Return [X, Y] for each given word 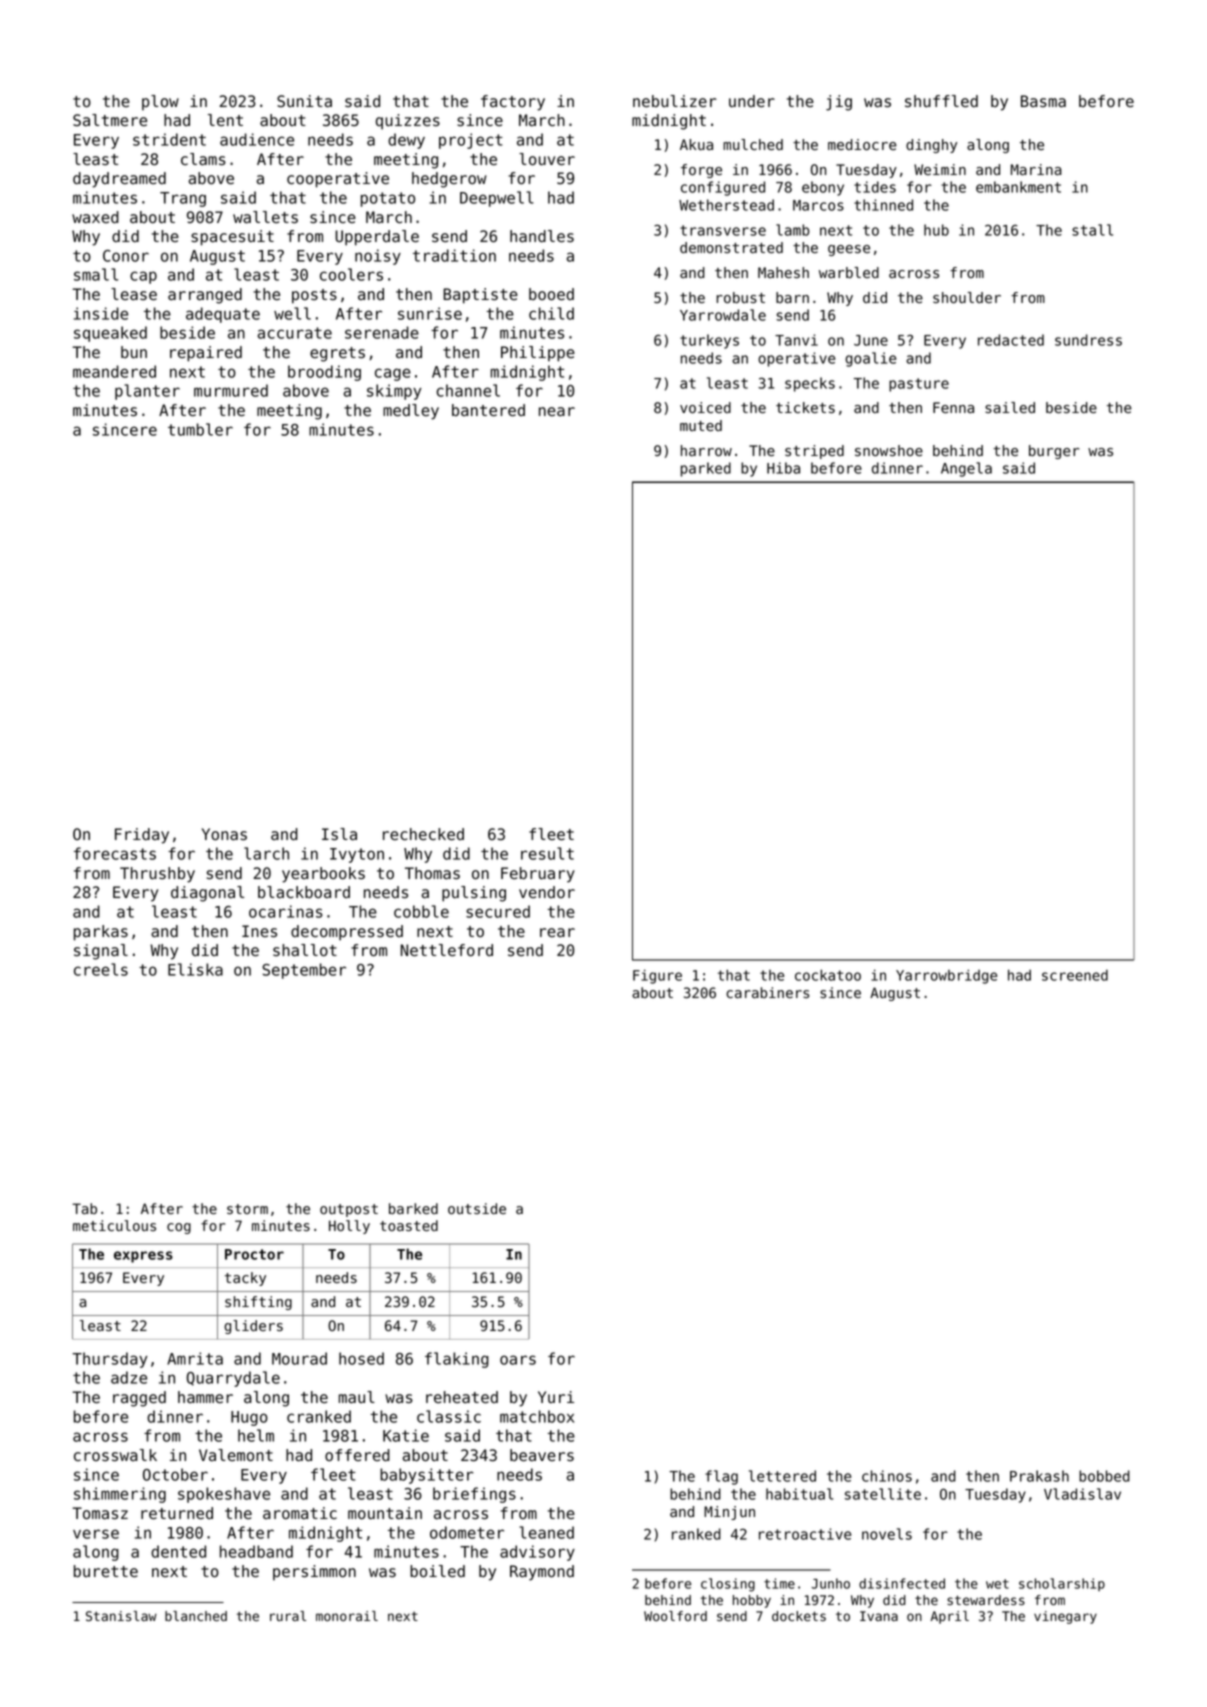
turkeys [709, 341]
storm [247, 1209]
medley [411, 412]
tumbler [200, 429]
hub [936, 230]
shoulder [967, 298]
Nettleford [447, 950]
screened [1075, 975]
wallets [265, 217]
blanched [196, 1616]
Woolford [675, 1616]
